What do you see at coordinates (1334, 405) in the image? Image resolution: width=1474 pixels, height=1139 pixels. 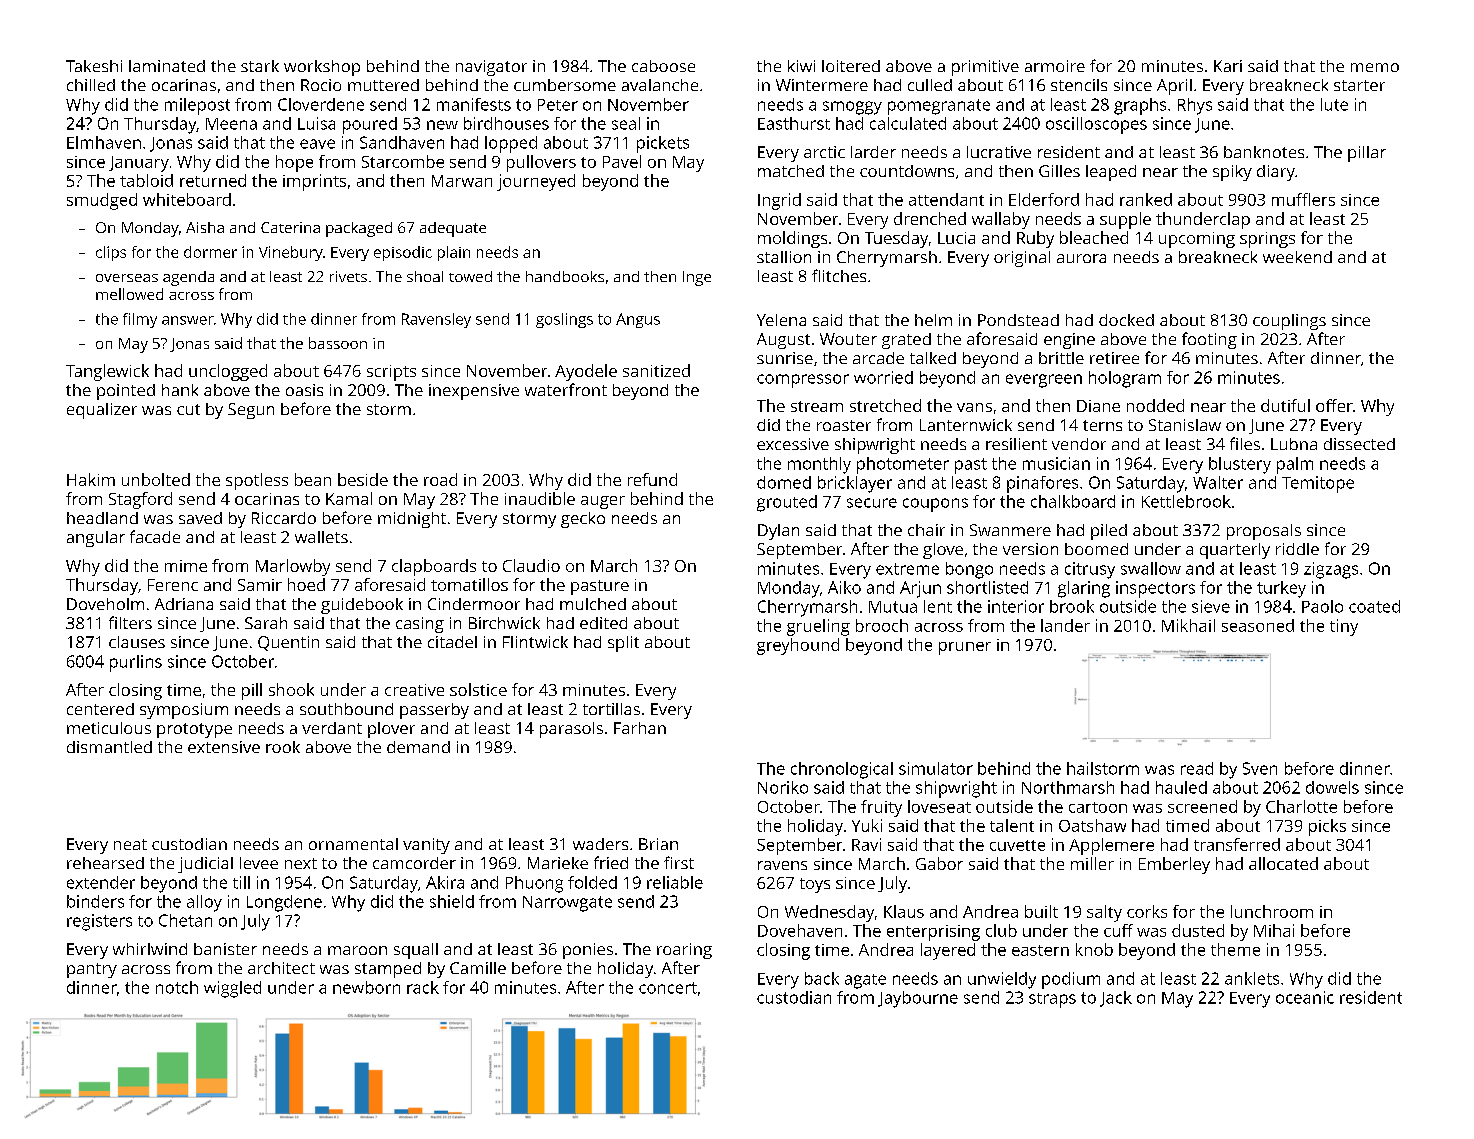 I see `offer` at bounding box center [1334, 405].
